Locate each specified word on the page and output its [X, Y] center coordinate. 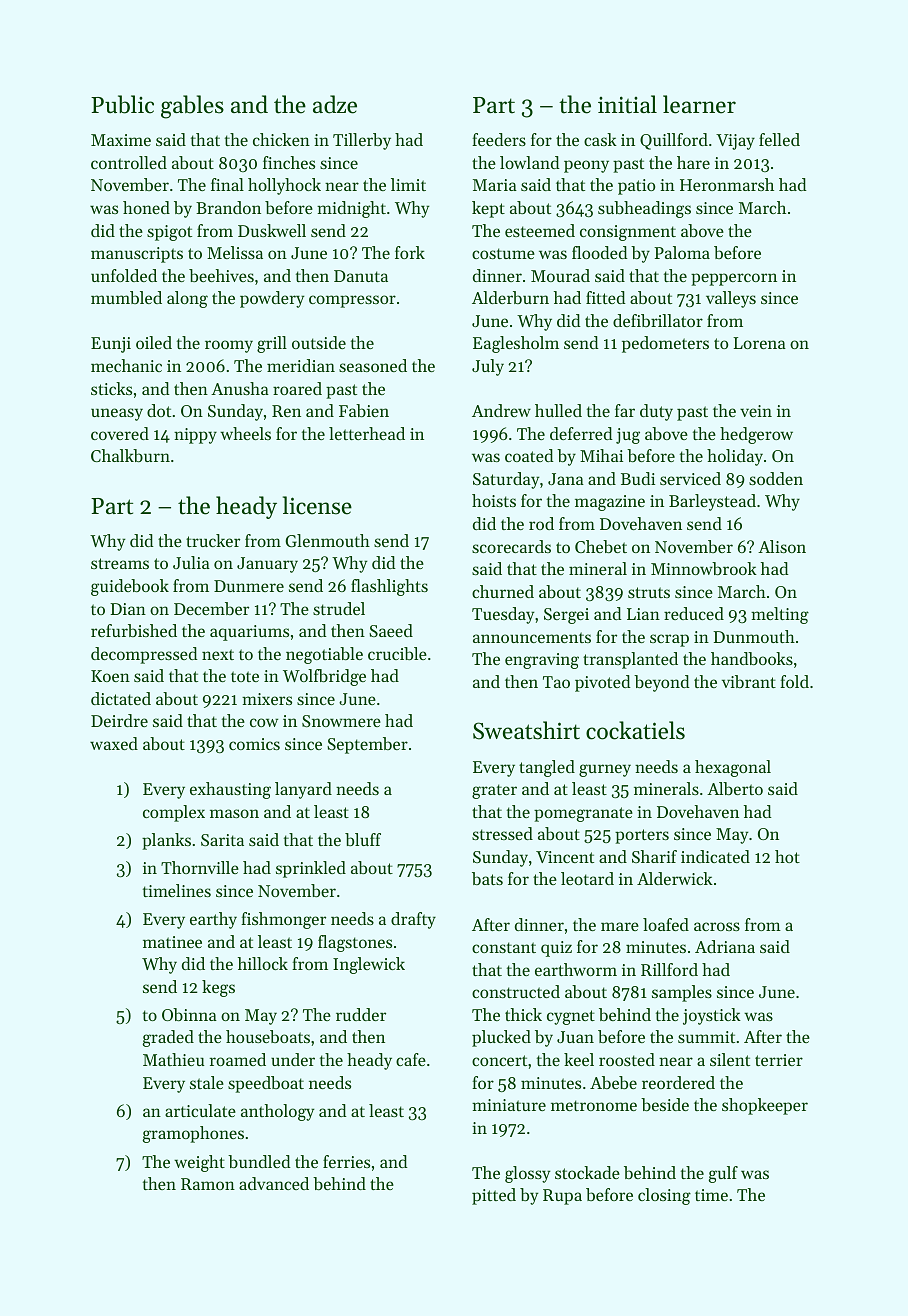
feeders [499, 139]
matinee [172, 942]
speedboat [266, 1084]
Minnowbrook [704, 568]
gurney [605, 770]
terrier [779, 1060]
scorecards [511, 546]
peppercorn [734, 279]
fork [410, 252]
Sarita [222, 840]
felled [779, 139]
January [267, 565]
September [367, 745]
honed [146, 207]
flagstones [355, 943]
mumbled [126, 297]
